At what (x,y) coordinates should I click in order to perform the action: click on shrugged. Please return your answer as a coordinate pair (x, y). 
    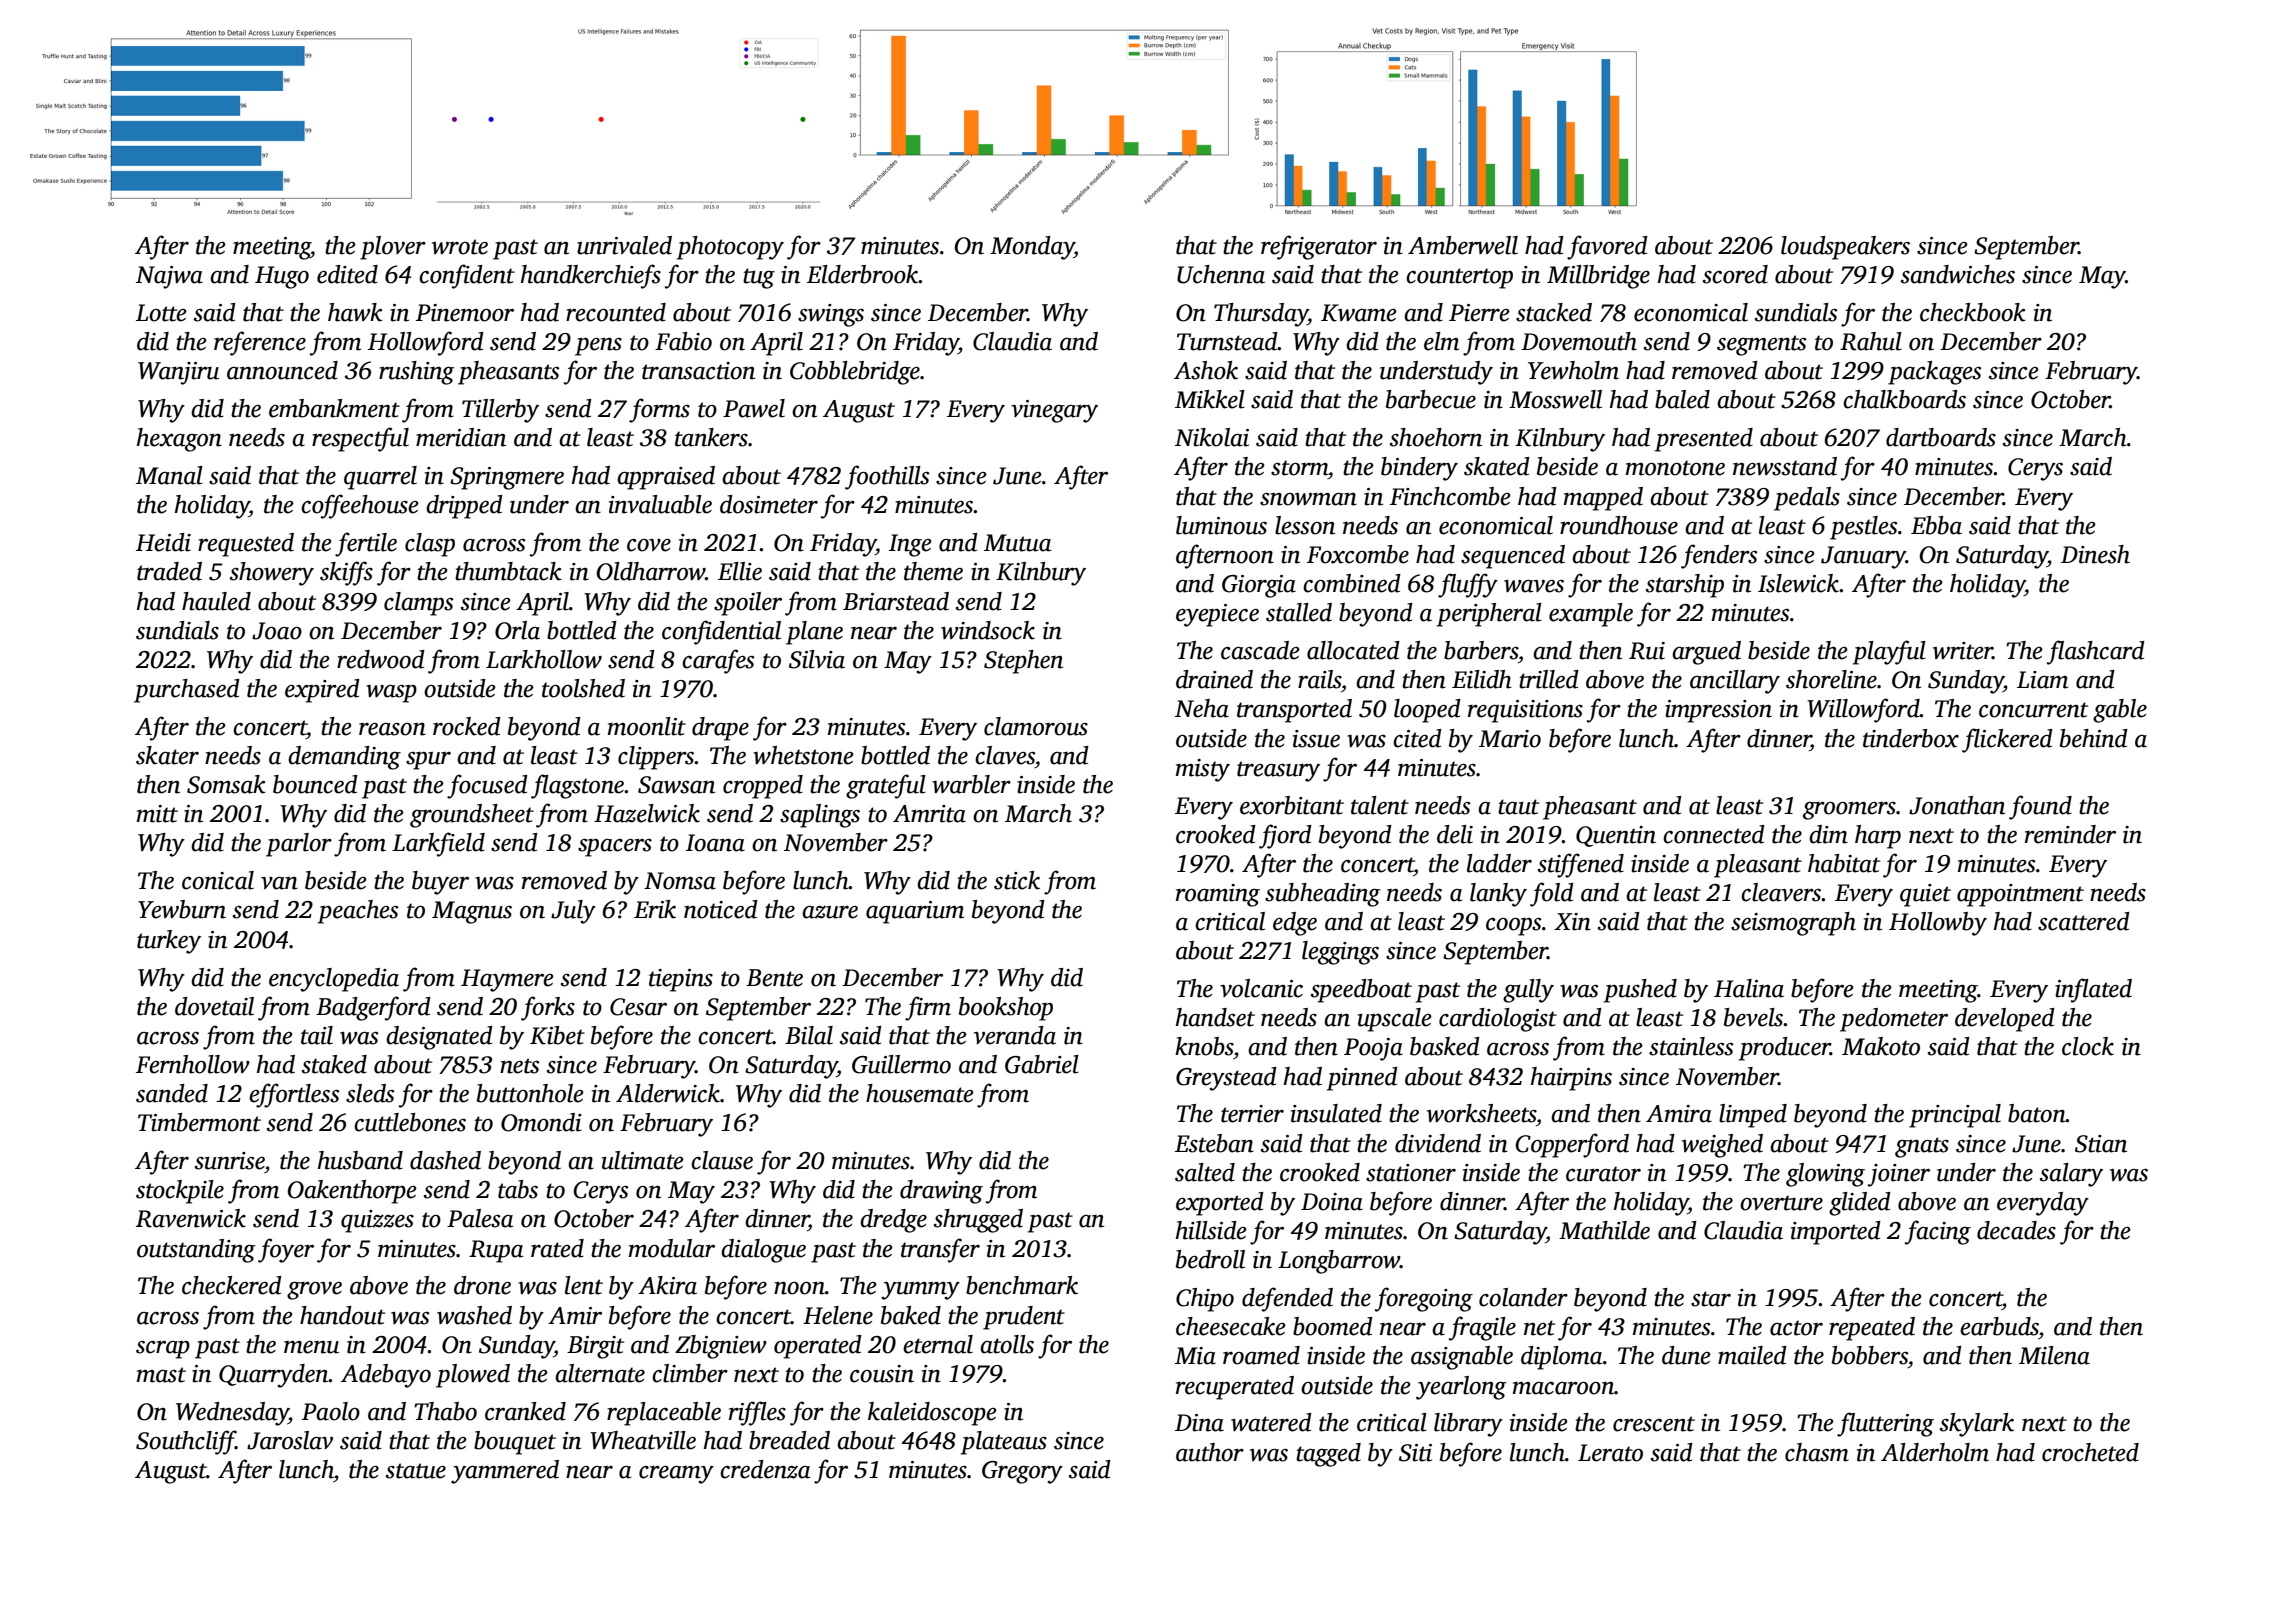
    Looking at the image, I should click on (978, 1221).
